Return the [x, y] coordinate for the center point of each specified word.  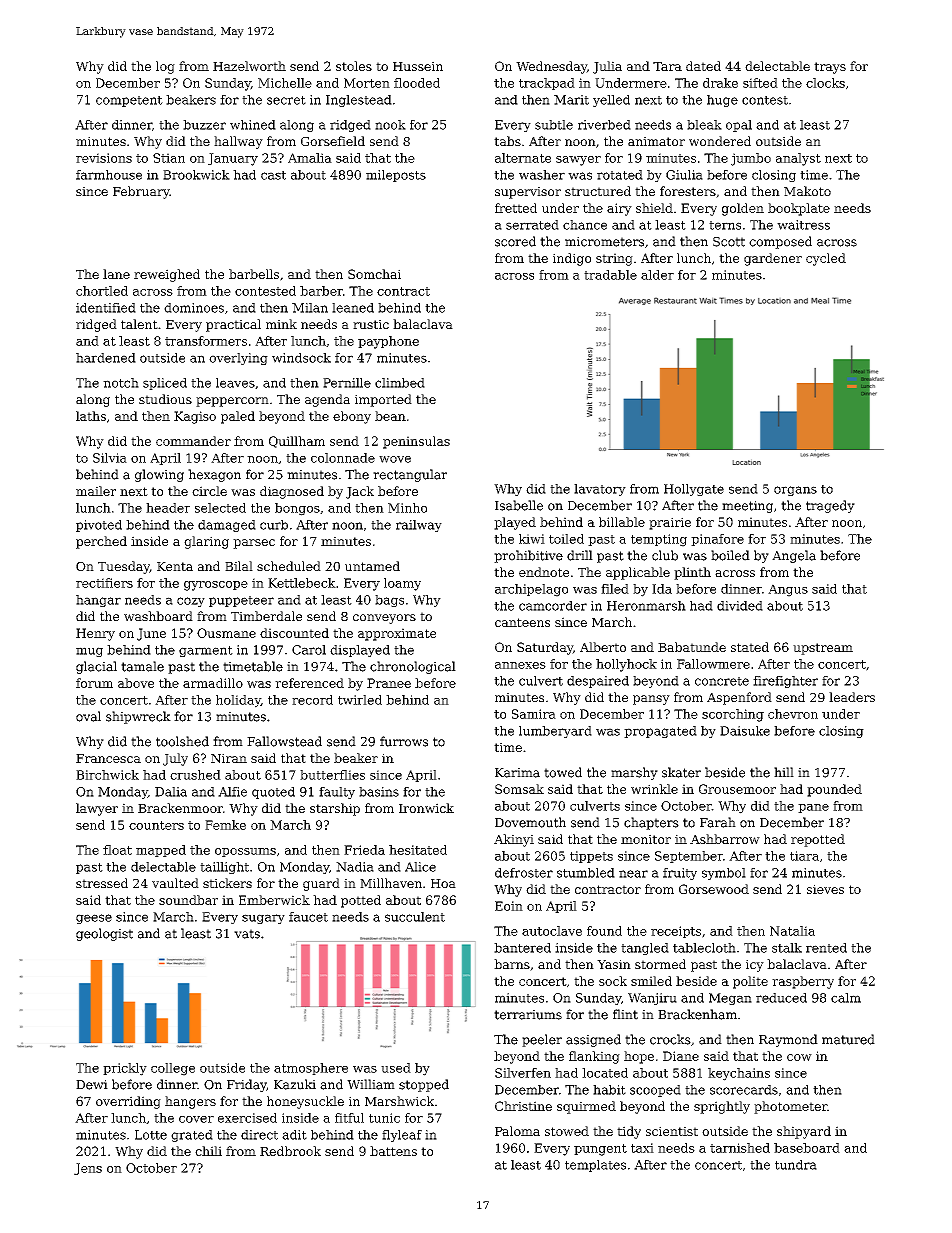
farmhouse [109, 175]
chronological [413, 667]
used [396, 1068]
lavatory [600, 490]
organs [795, 491]
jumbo [751, 159]
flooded [417, 83]
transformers [206, 341]
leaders [852, 697]
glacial [96, 667]
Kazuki [295, 1084]
